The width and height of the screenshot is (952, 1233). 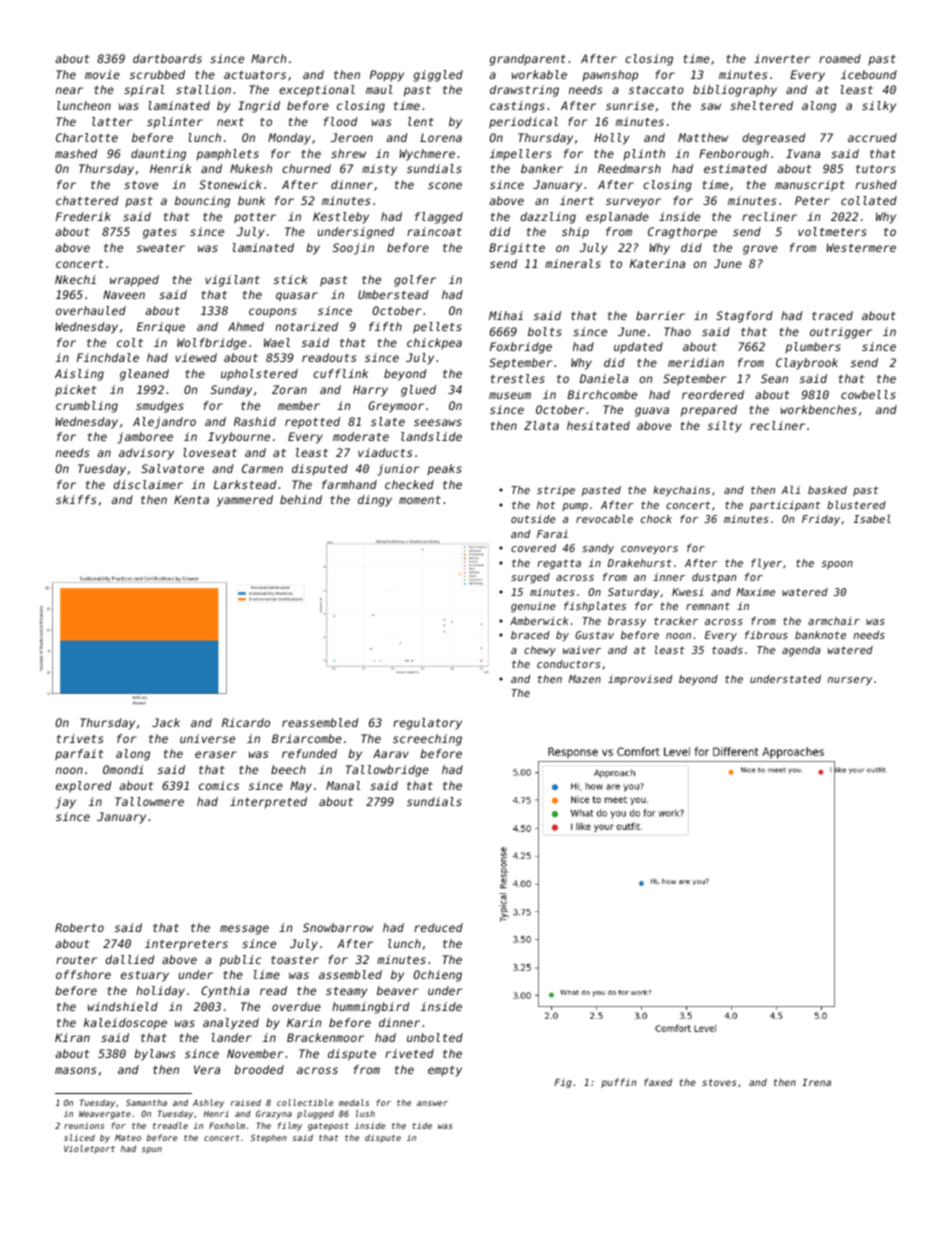 What do you see at coordinates (816, 1082) in the screenshot?
I see `Irena` at bounding box center [816, 1082].
